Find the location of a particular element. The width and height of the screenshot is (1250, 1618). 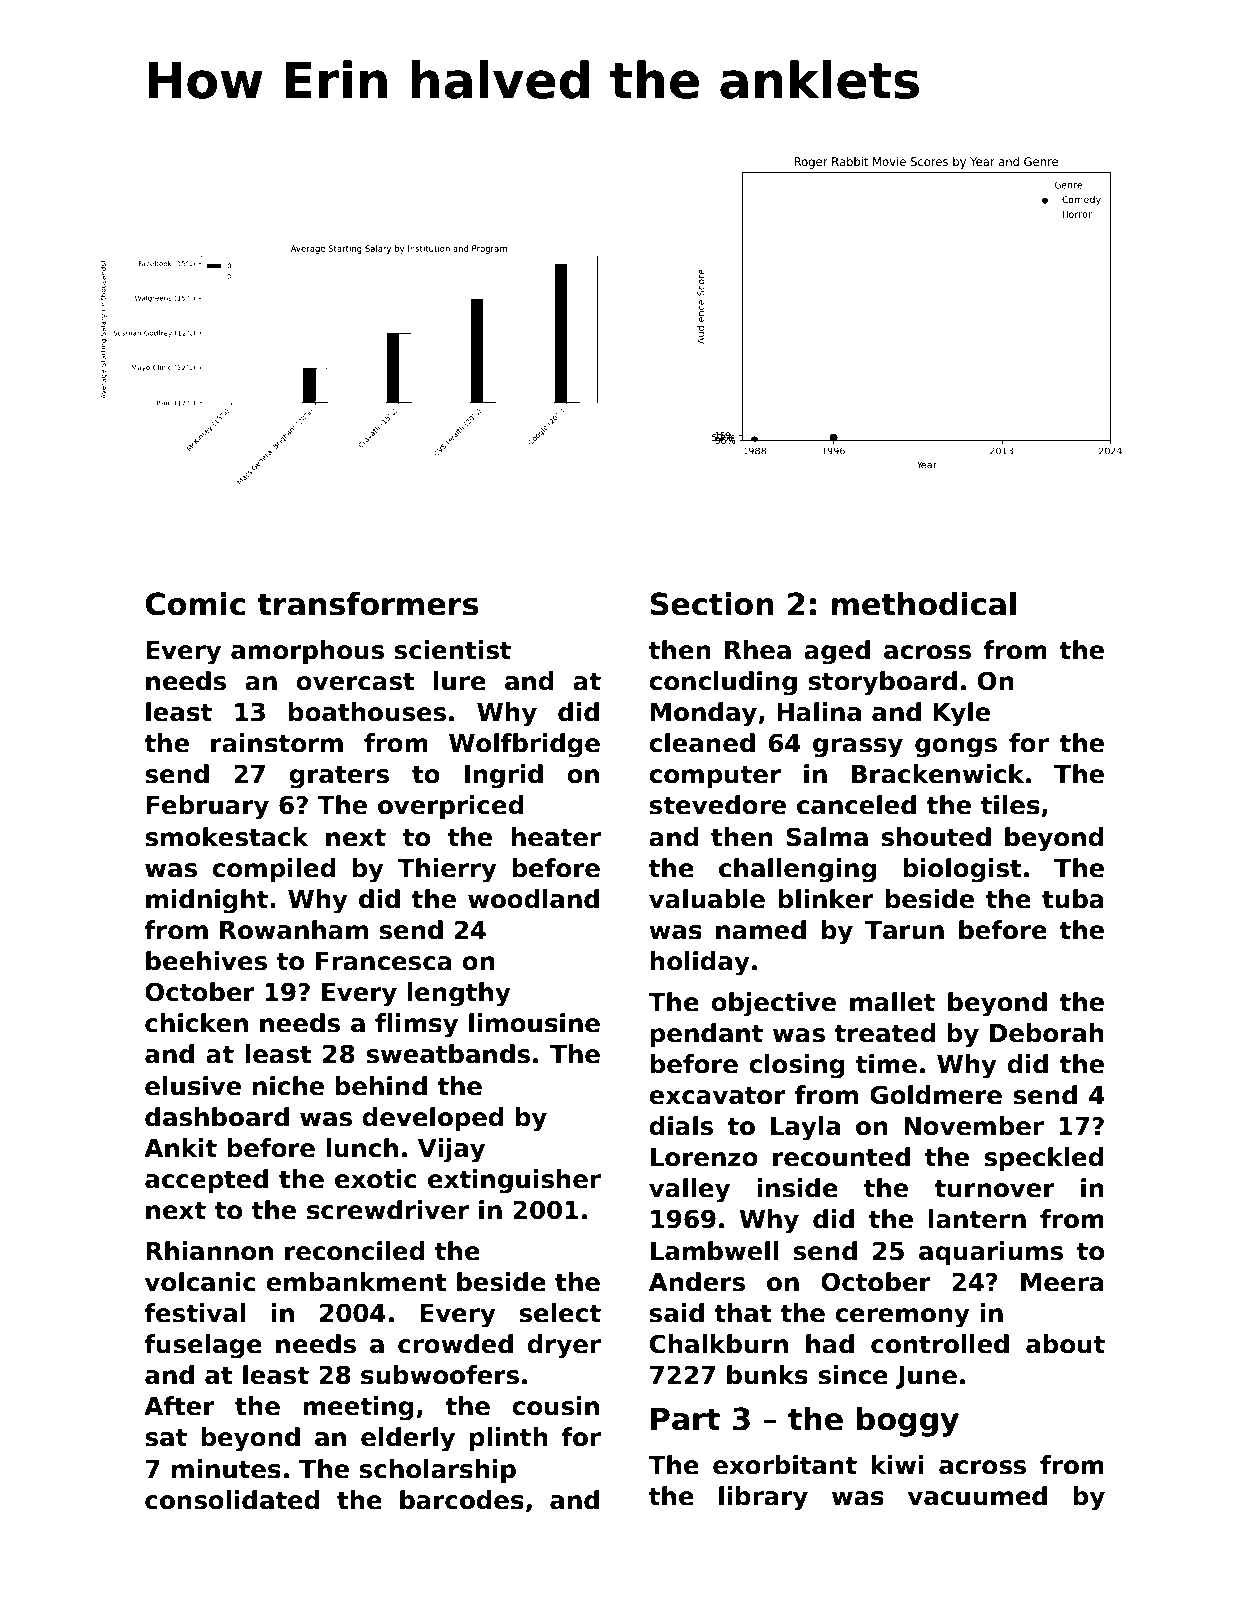

minutes is located at coordinates (226, 1469).
